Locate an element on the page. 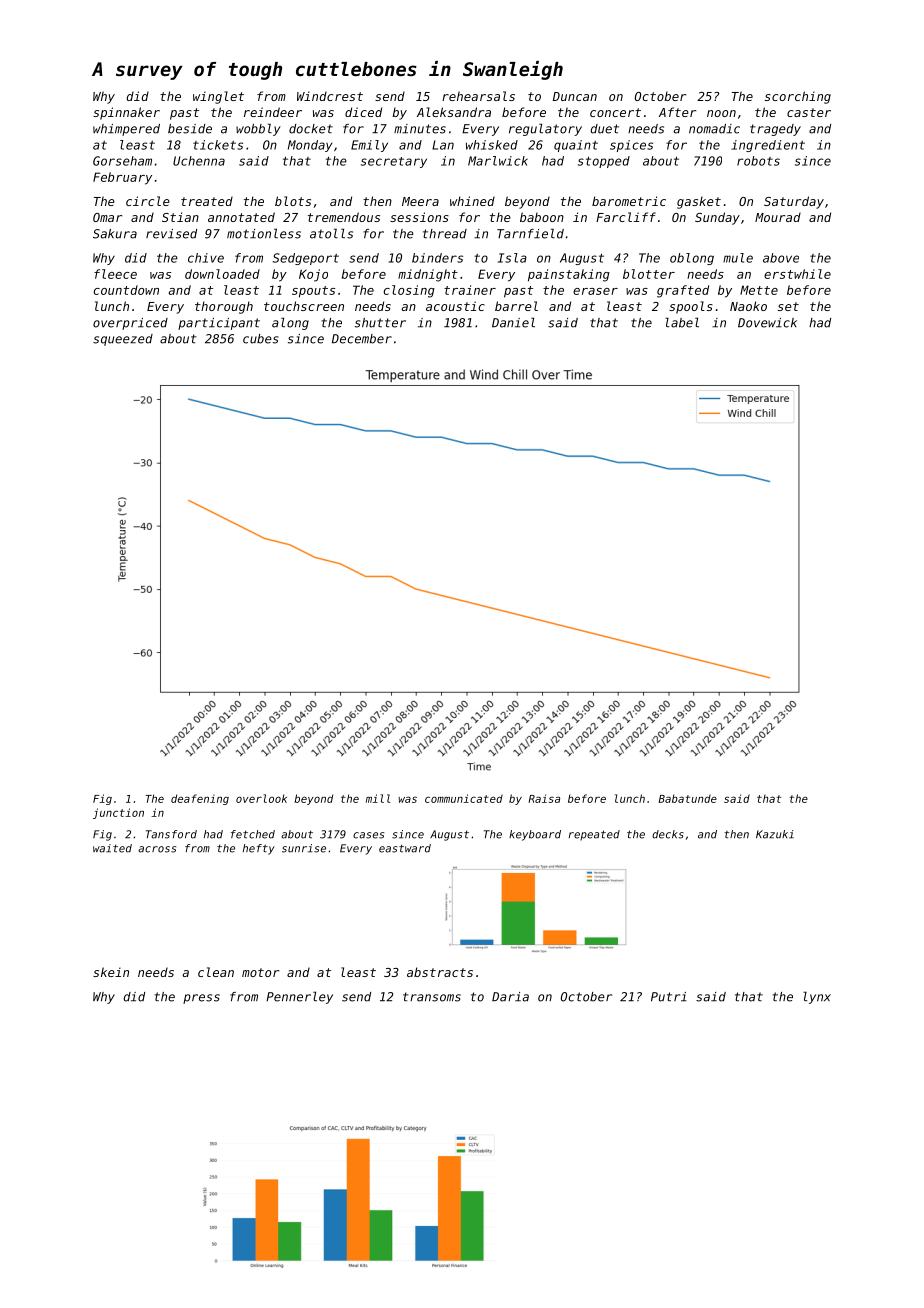 This image has height=1308, width=924. Babatunde is located at coordinates (688, 798).
